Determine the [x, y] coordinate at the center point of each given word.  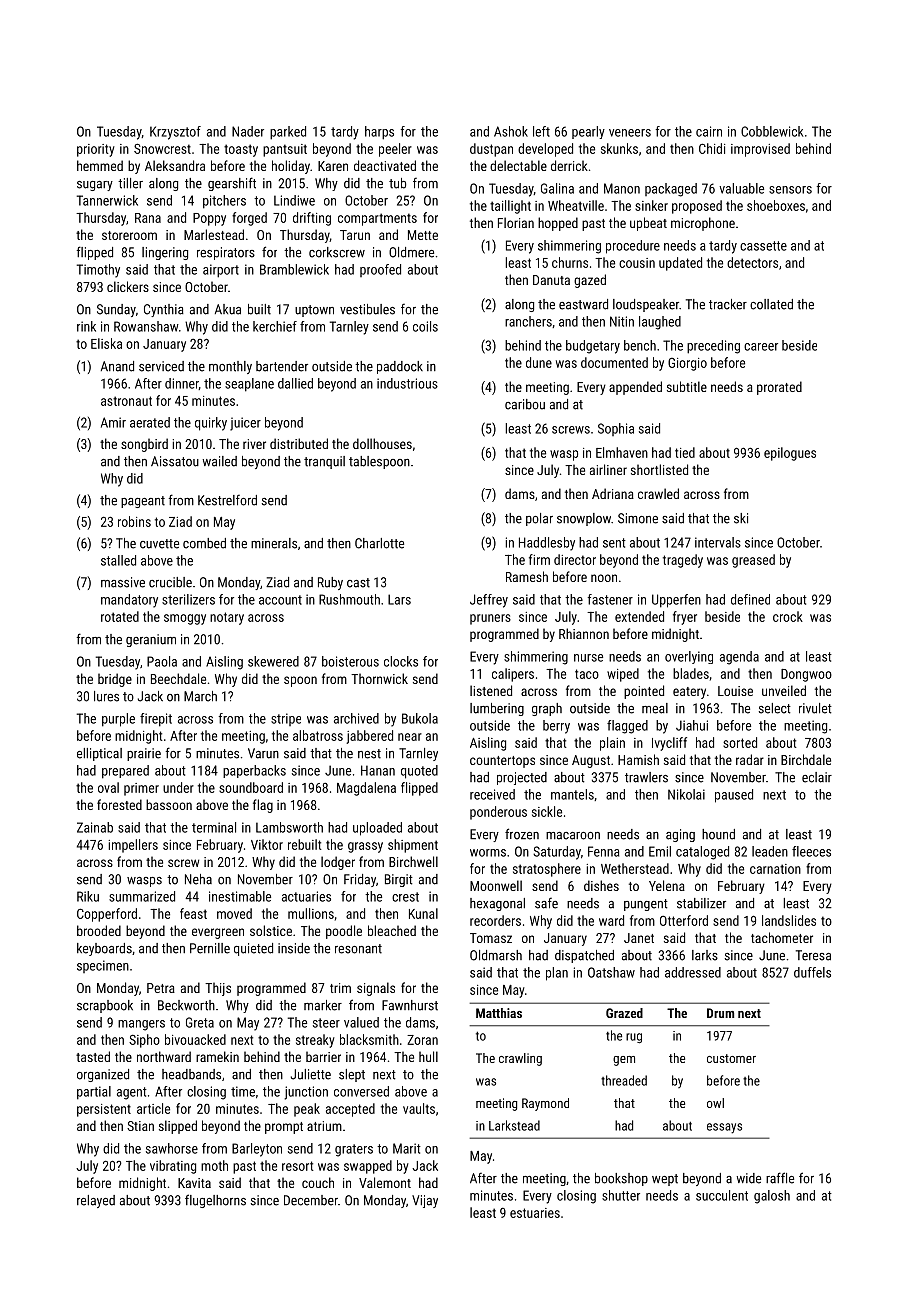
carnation [775, 869]
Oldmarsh [496, 955]
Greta [200, 1022]
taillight [510, 207]
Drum [720, 1013]
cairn [709, 131]
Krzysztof [175, 133]
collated [771, 304]
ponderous [498, 813]
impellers [133, 846]
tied [685, 452]
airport [221, 271]
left [541, 131]
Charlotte [379, 543]
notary [227, 618]
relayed [96, 1201]
